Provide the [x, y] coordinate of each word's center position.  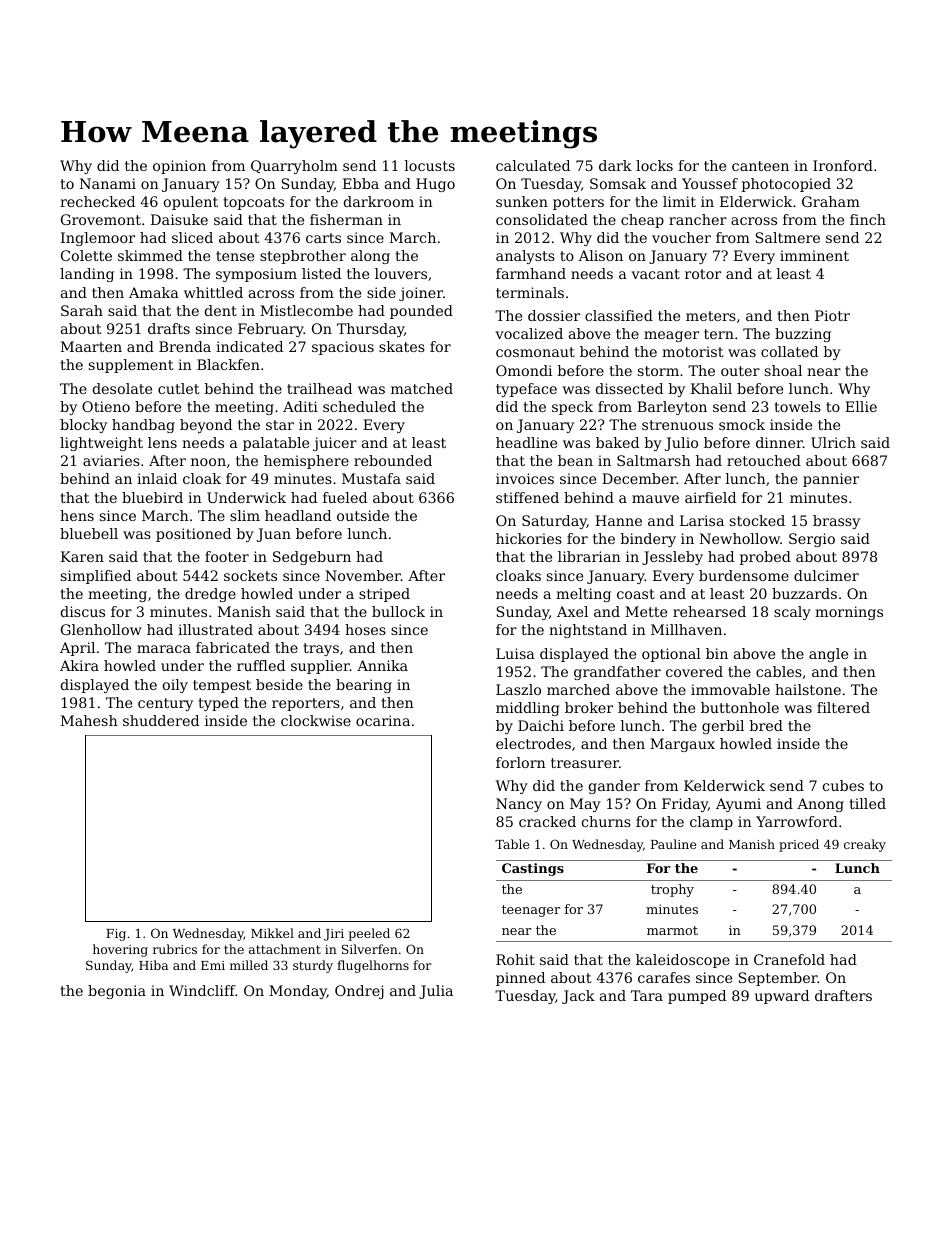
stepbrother [303, 257]
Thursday [370, 330]
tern [719, 334]
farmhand [531, 273]
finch [868, 219]
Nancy [519, 805]
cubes [843, 785]
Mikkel [272, 933]
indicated [249, 346]
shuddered [161, 720]
